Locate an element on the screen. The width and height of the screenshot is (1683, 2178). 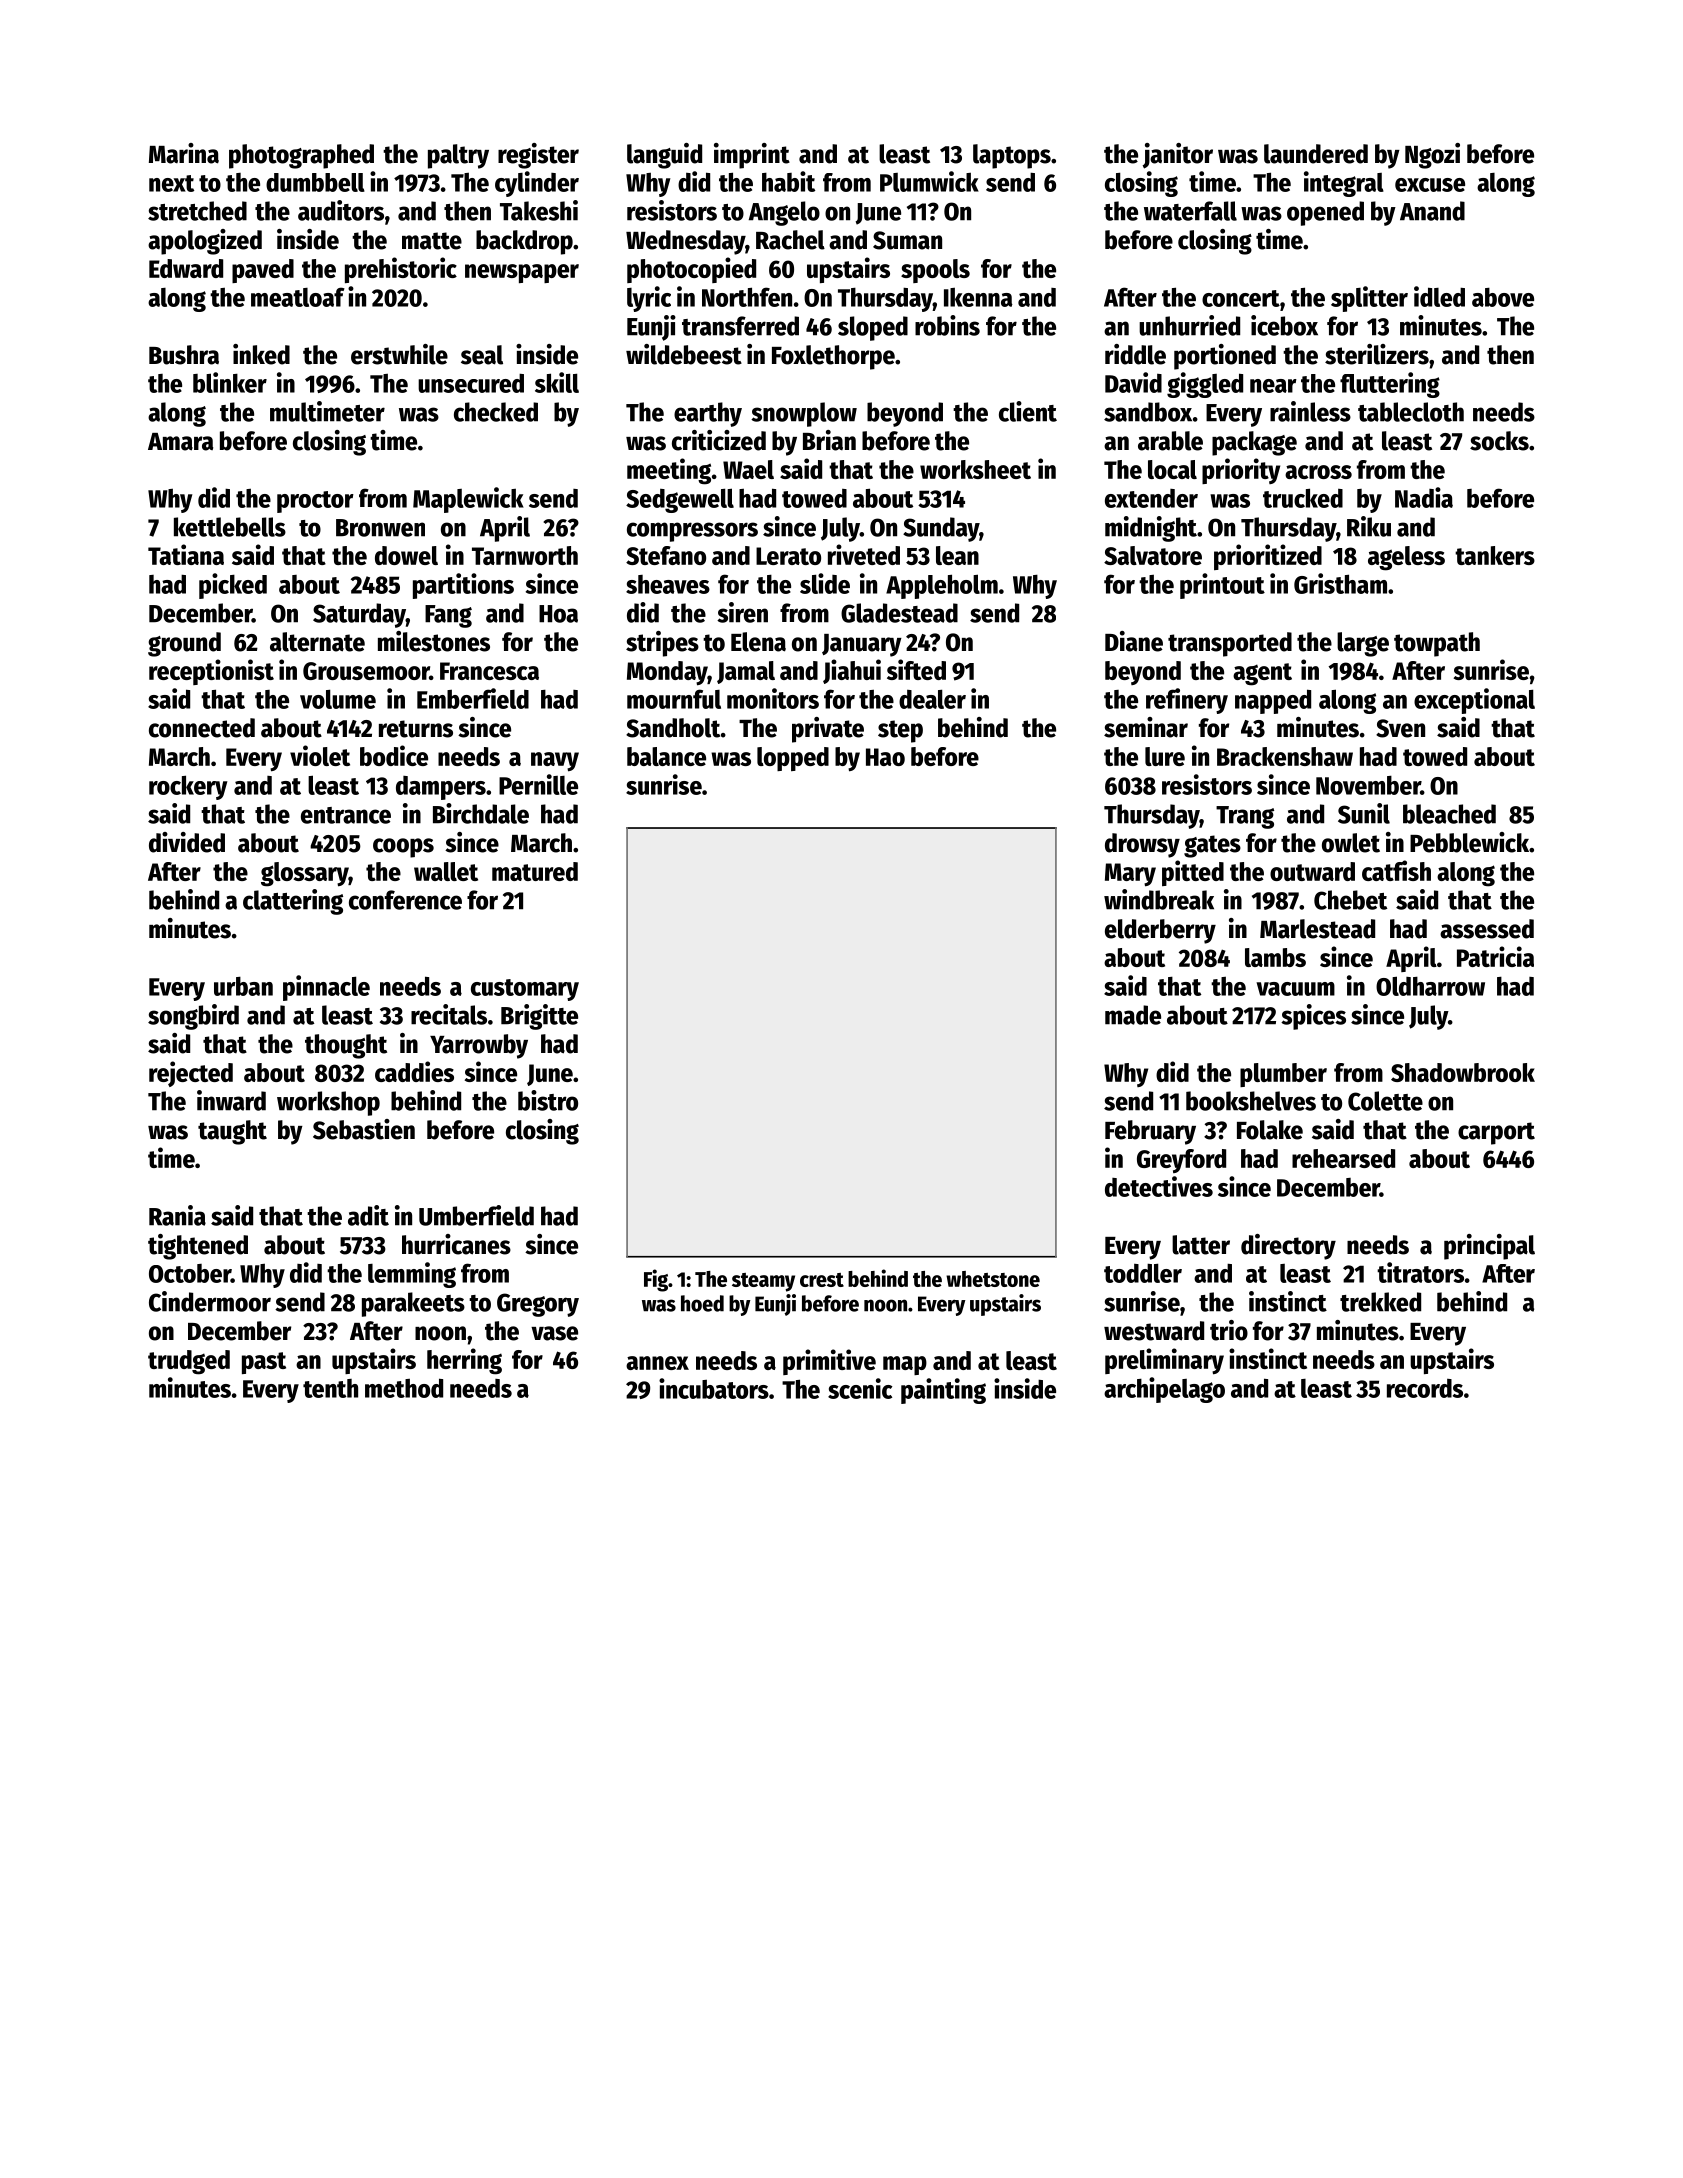
imprint is located at coordinates (752, 156).
